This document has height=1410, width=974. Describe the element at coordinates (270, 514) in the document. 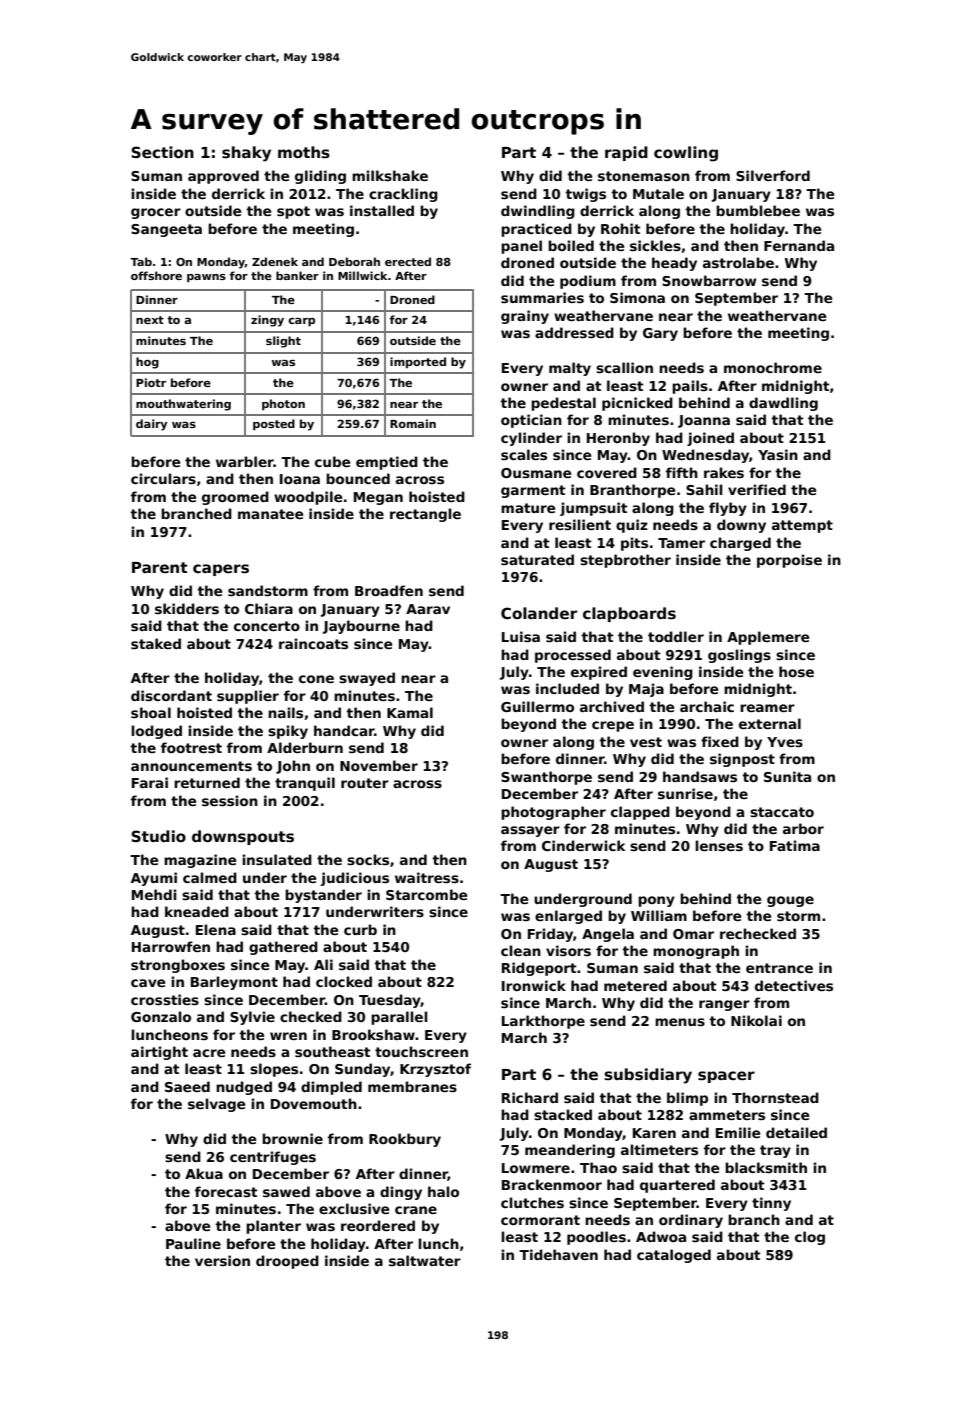

I see `manatee` at that location.
